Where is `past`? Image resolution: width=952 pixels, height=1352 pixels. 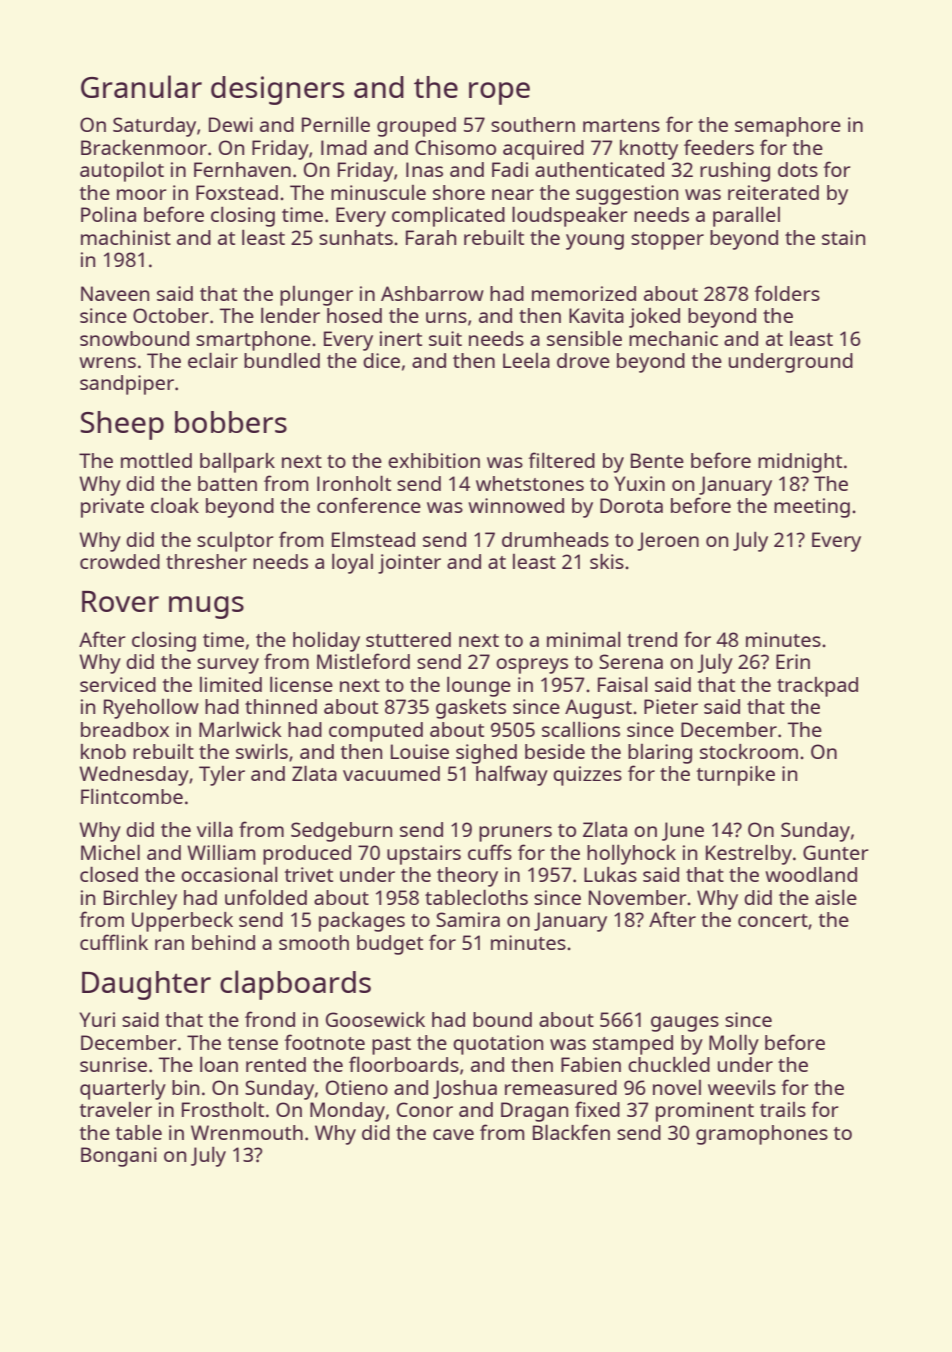
past is located at coordinates (391, 1046).
